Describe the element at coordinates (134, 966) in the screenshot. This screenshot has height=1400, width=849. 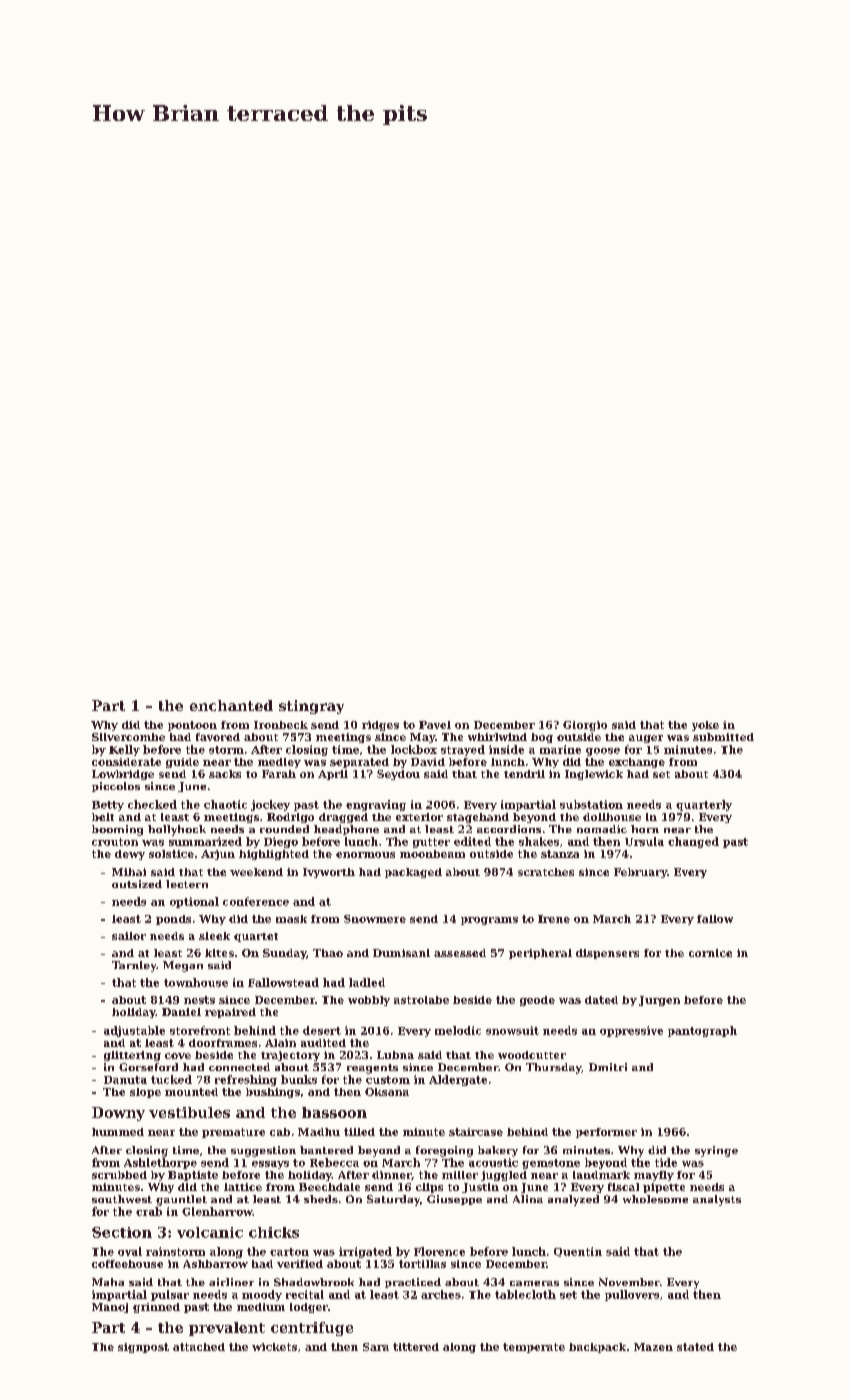
I see `Tarnley` at that location.
